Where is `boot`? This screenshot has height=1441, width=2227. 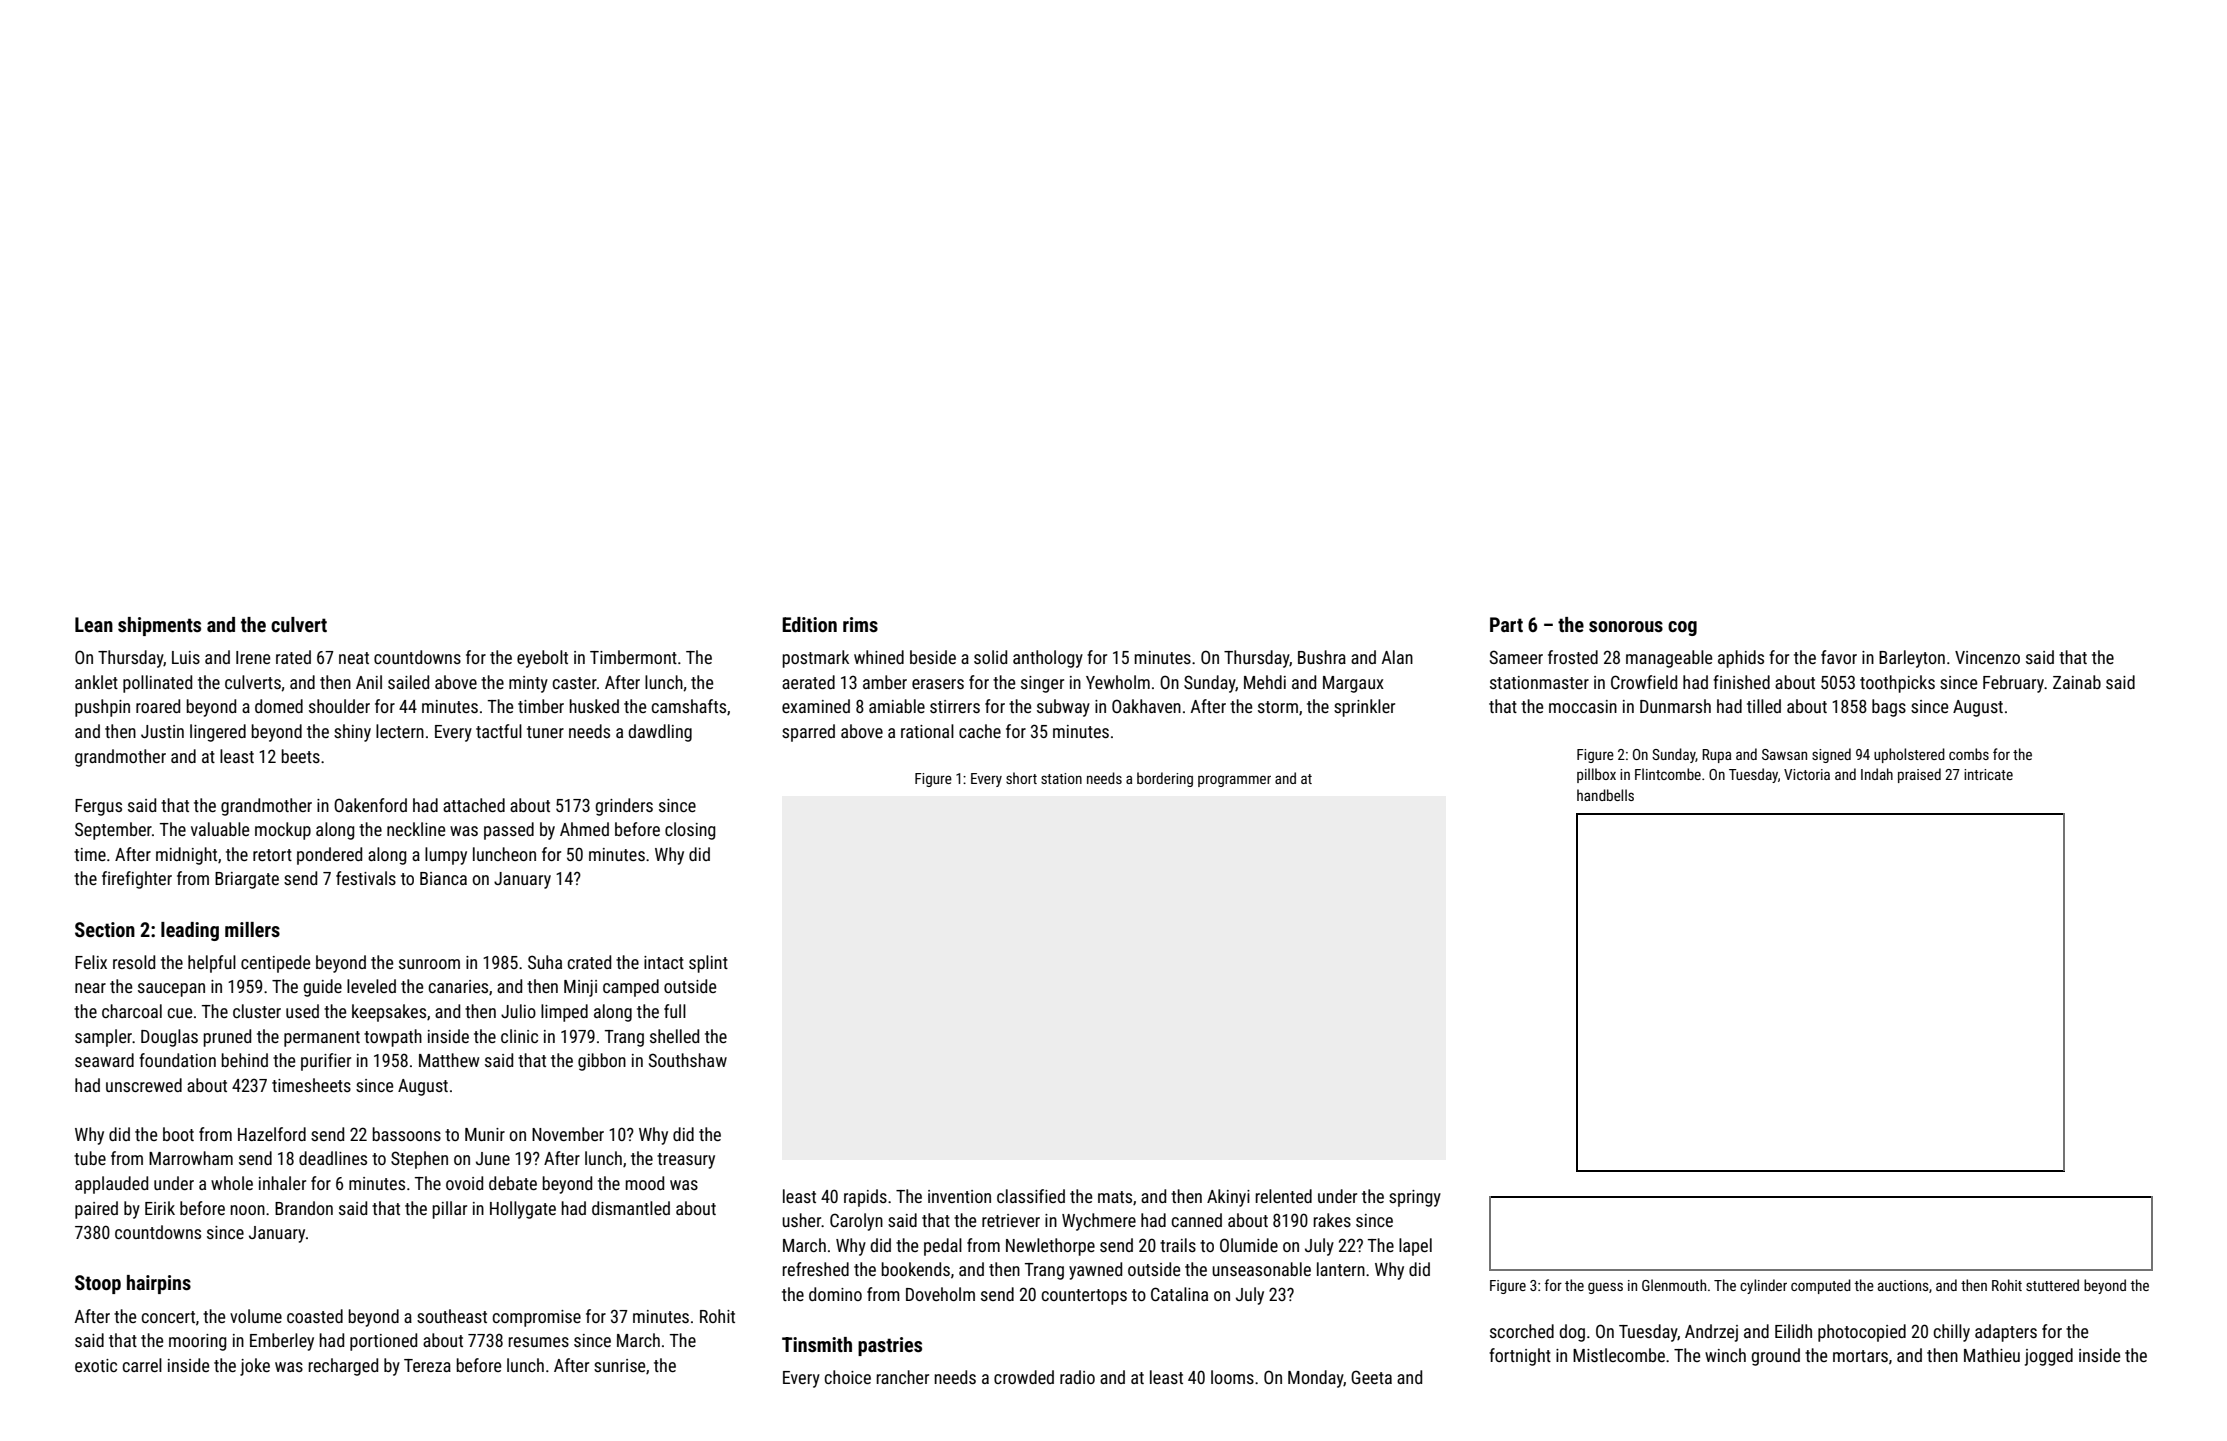
boot is located at coordinates (178, 1134).
